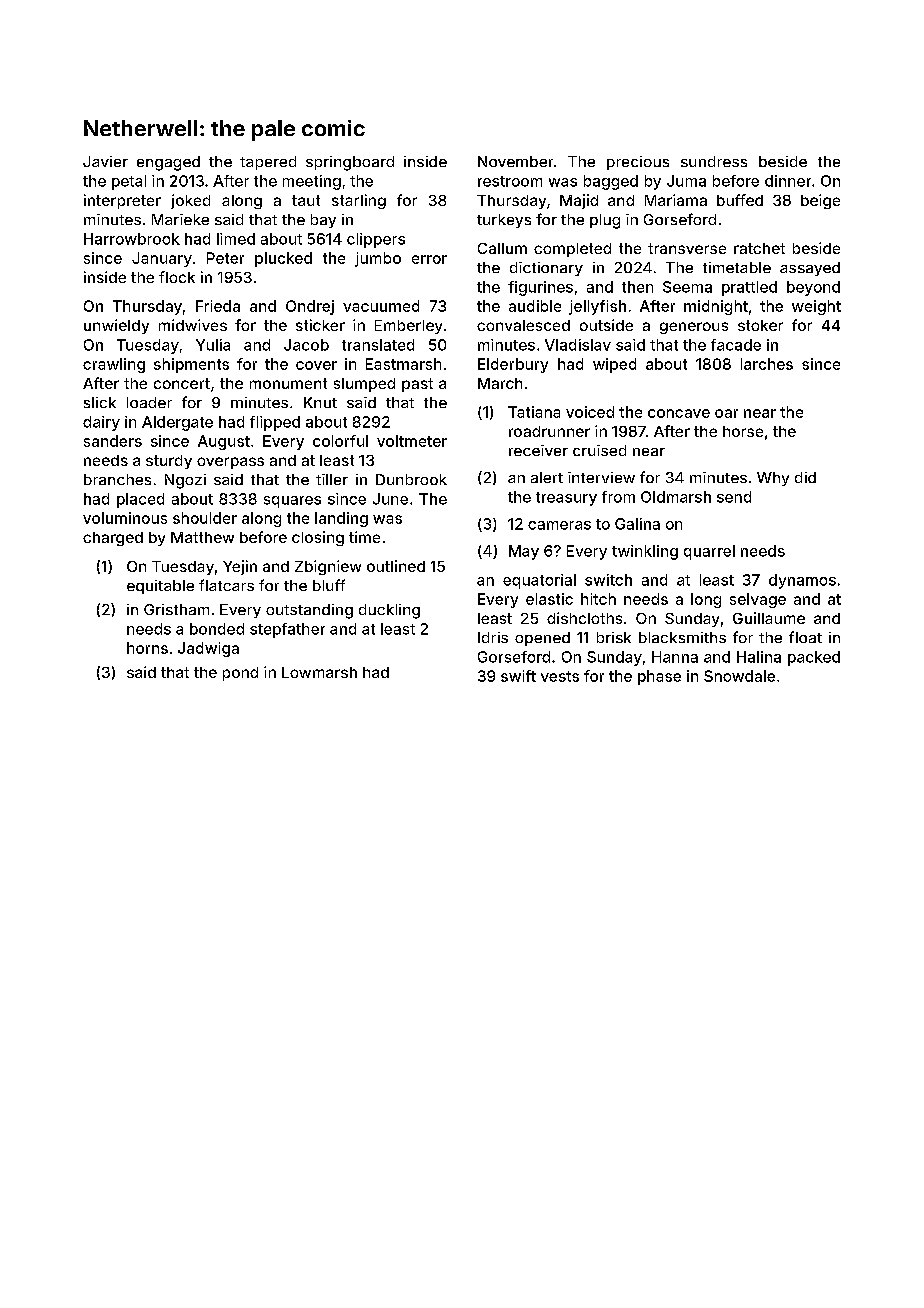 The width and height of the screenshot is (924, 1308). What do you see at coordinates (743, 431) in the screenshot?
I see `horse` at bounding box center [743, 431].
